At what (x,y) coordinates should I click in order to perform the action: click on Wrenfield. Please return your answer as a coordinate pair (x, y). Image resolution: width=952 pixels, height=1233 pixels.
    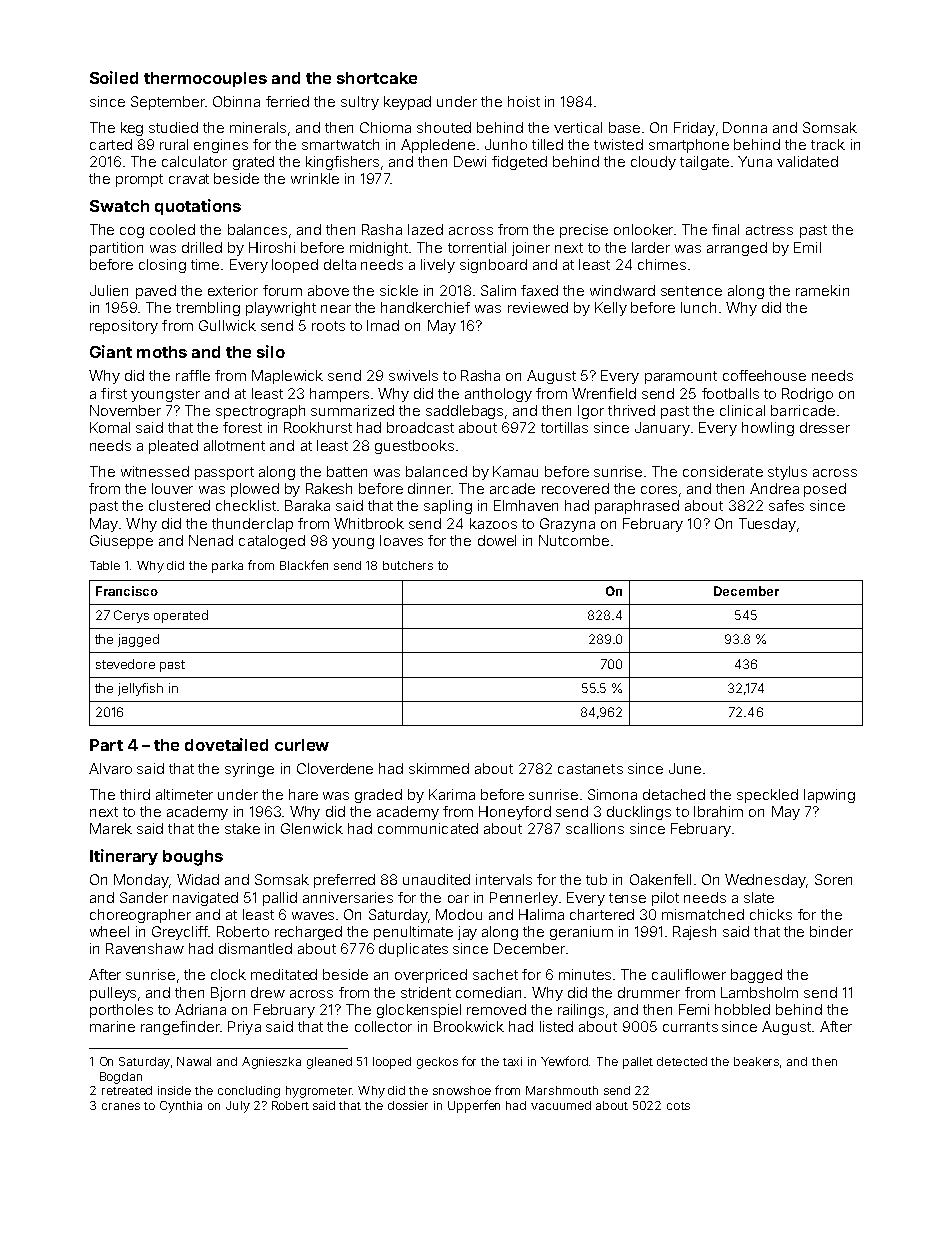
    Looking at the image, I should click on (604, 393).
